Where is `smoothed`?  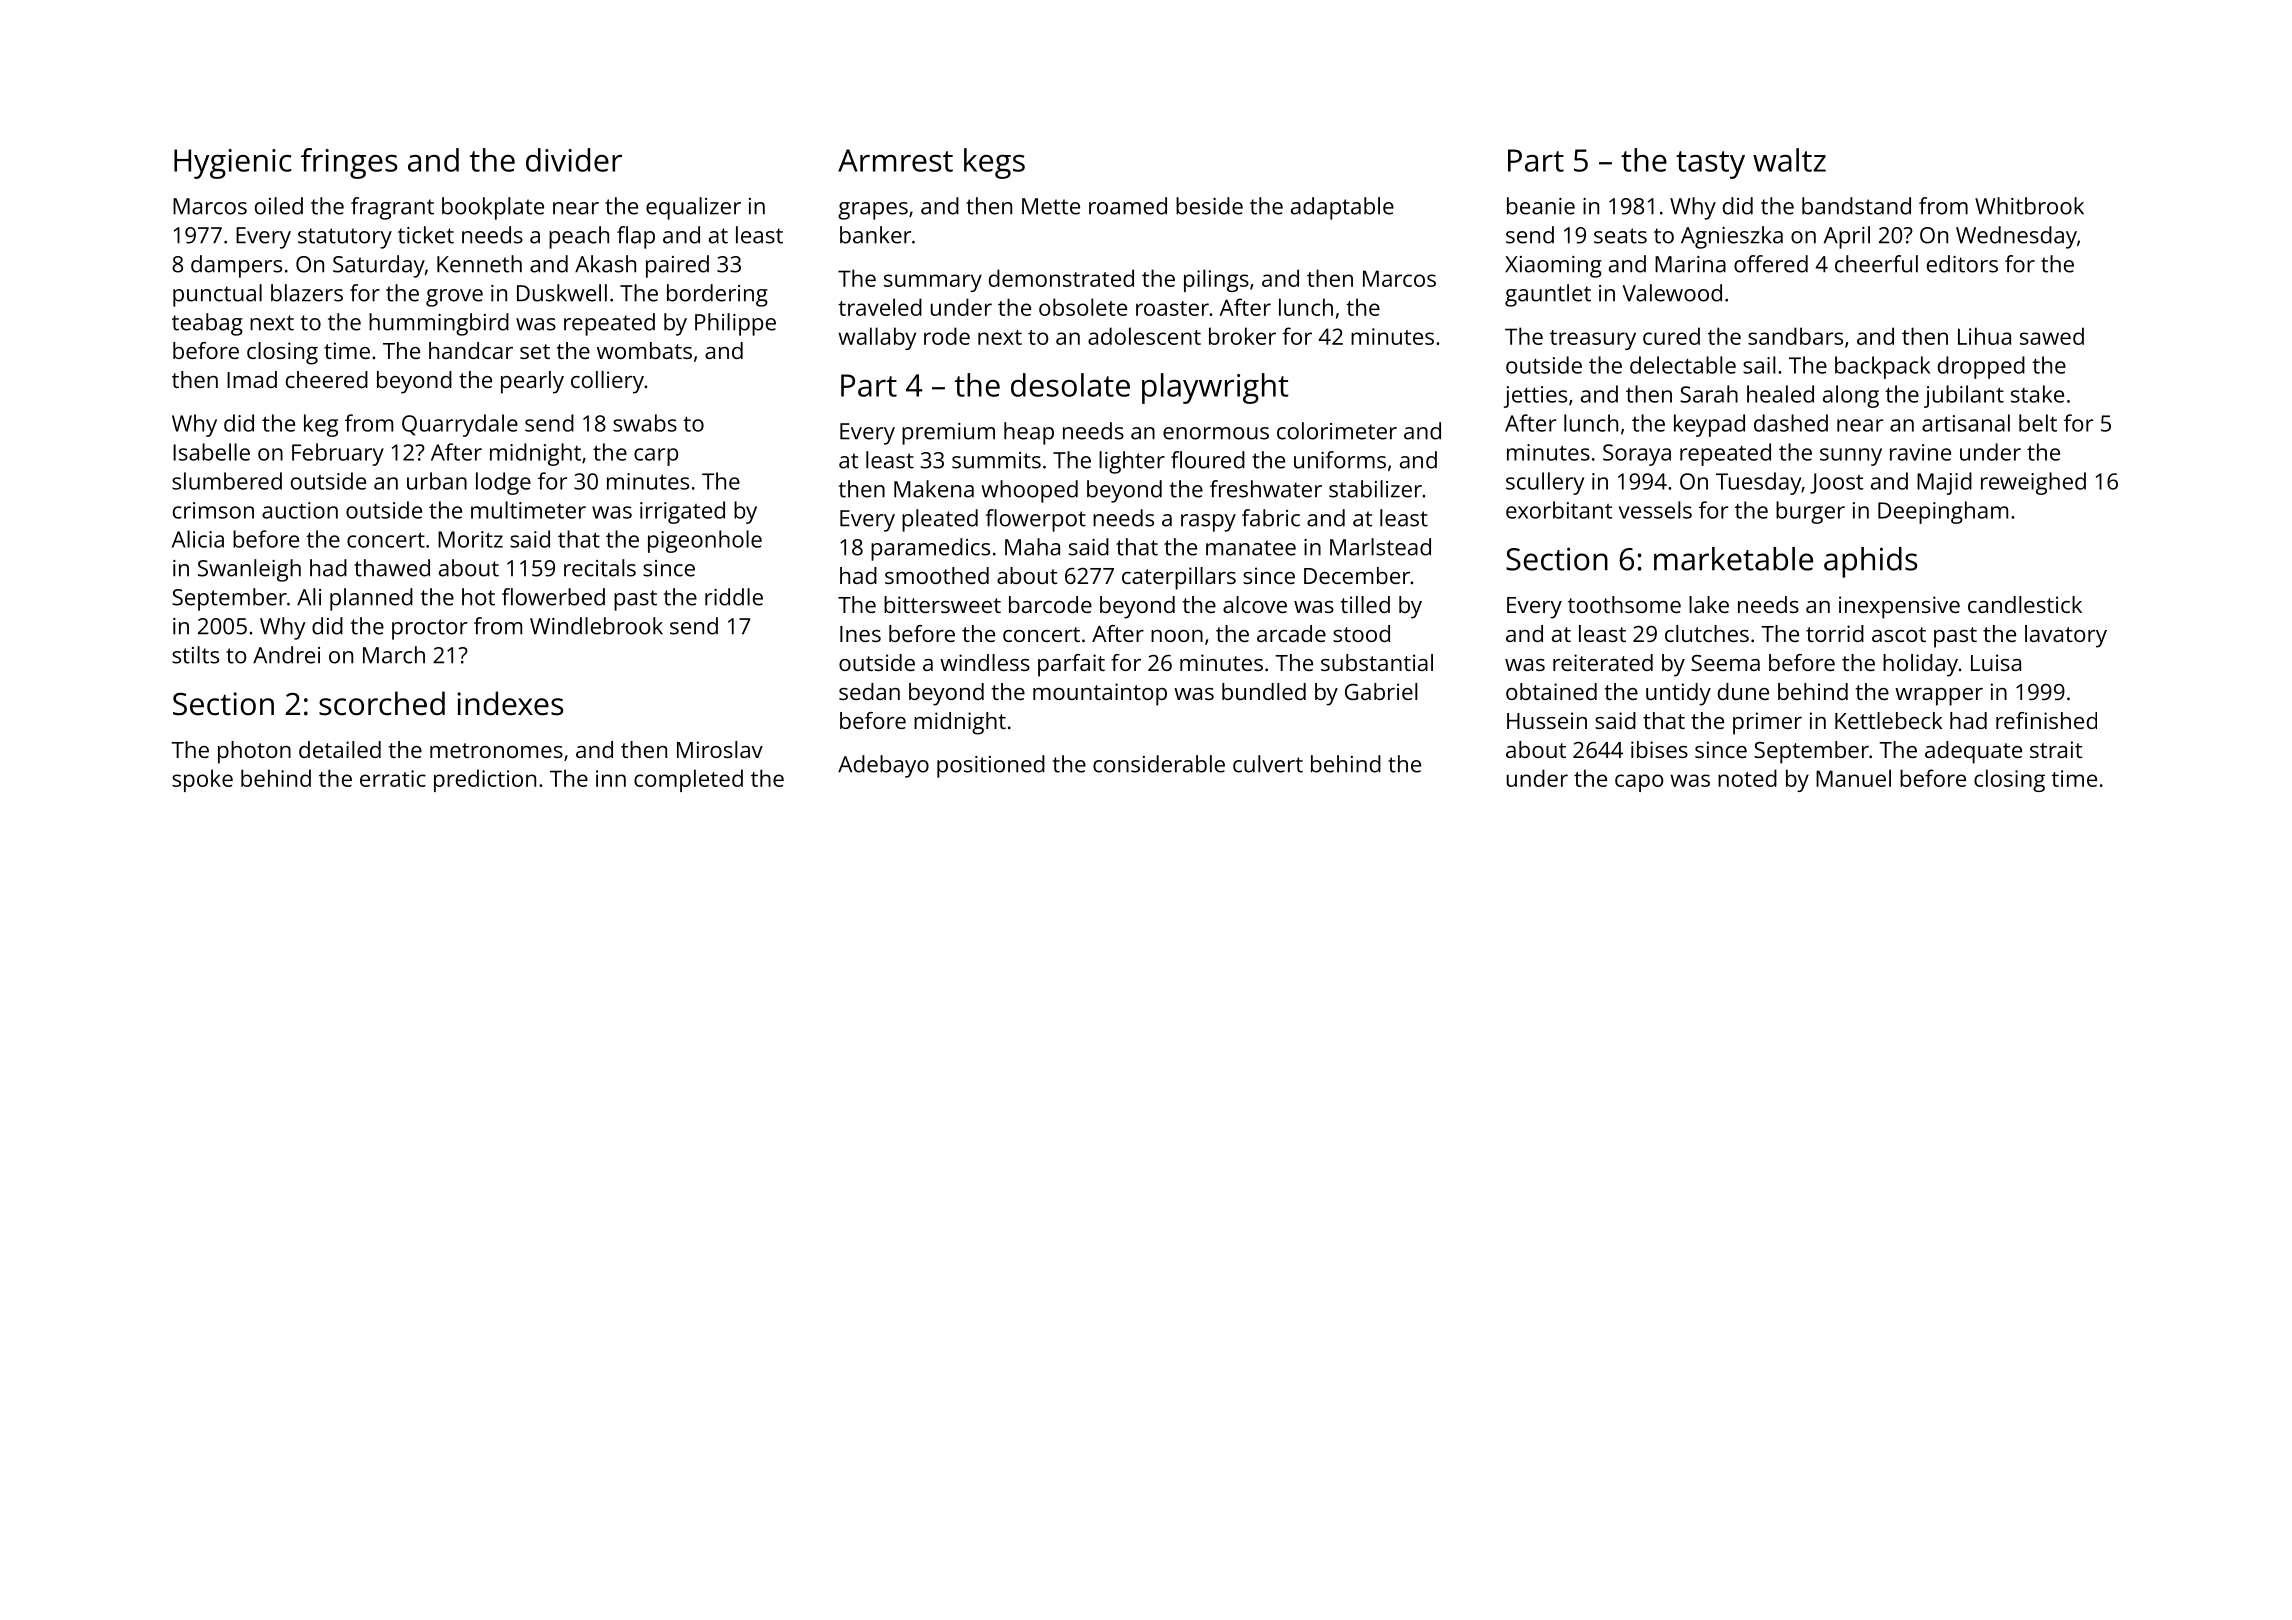
smoothed is located at coordinates (937, 575).
